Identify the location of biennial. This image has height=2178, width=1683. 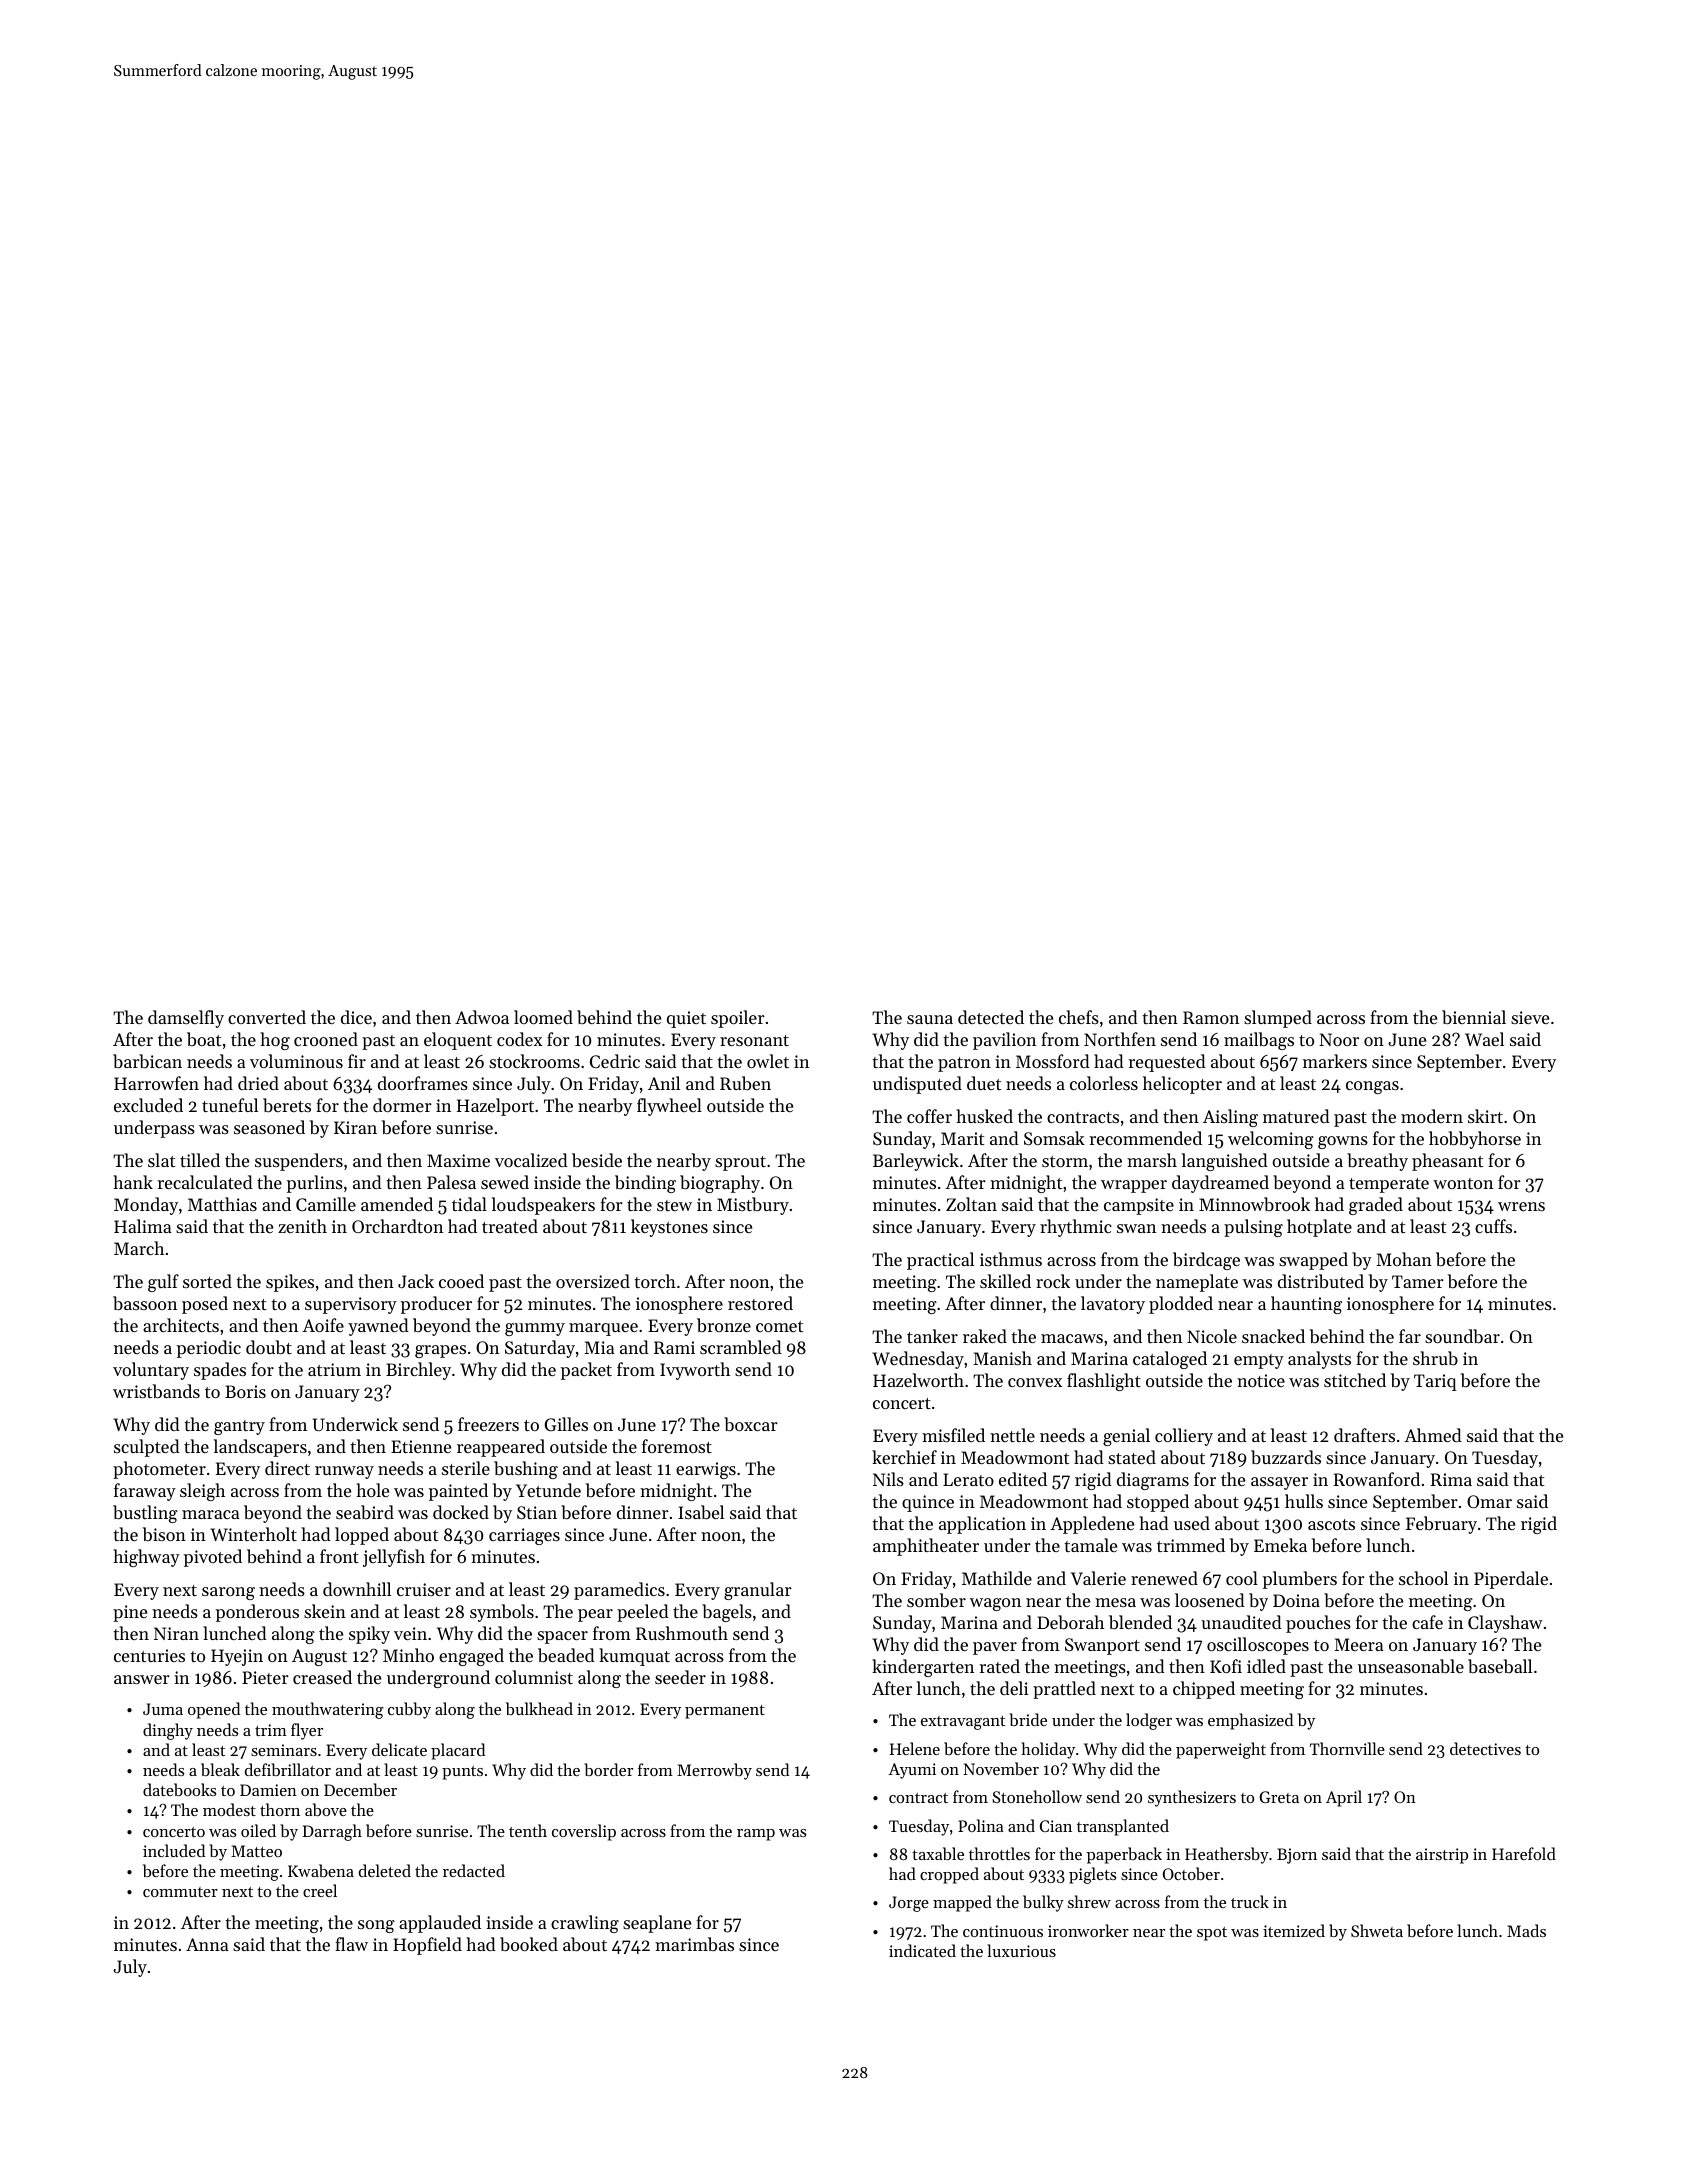
(1474, 1017).
